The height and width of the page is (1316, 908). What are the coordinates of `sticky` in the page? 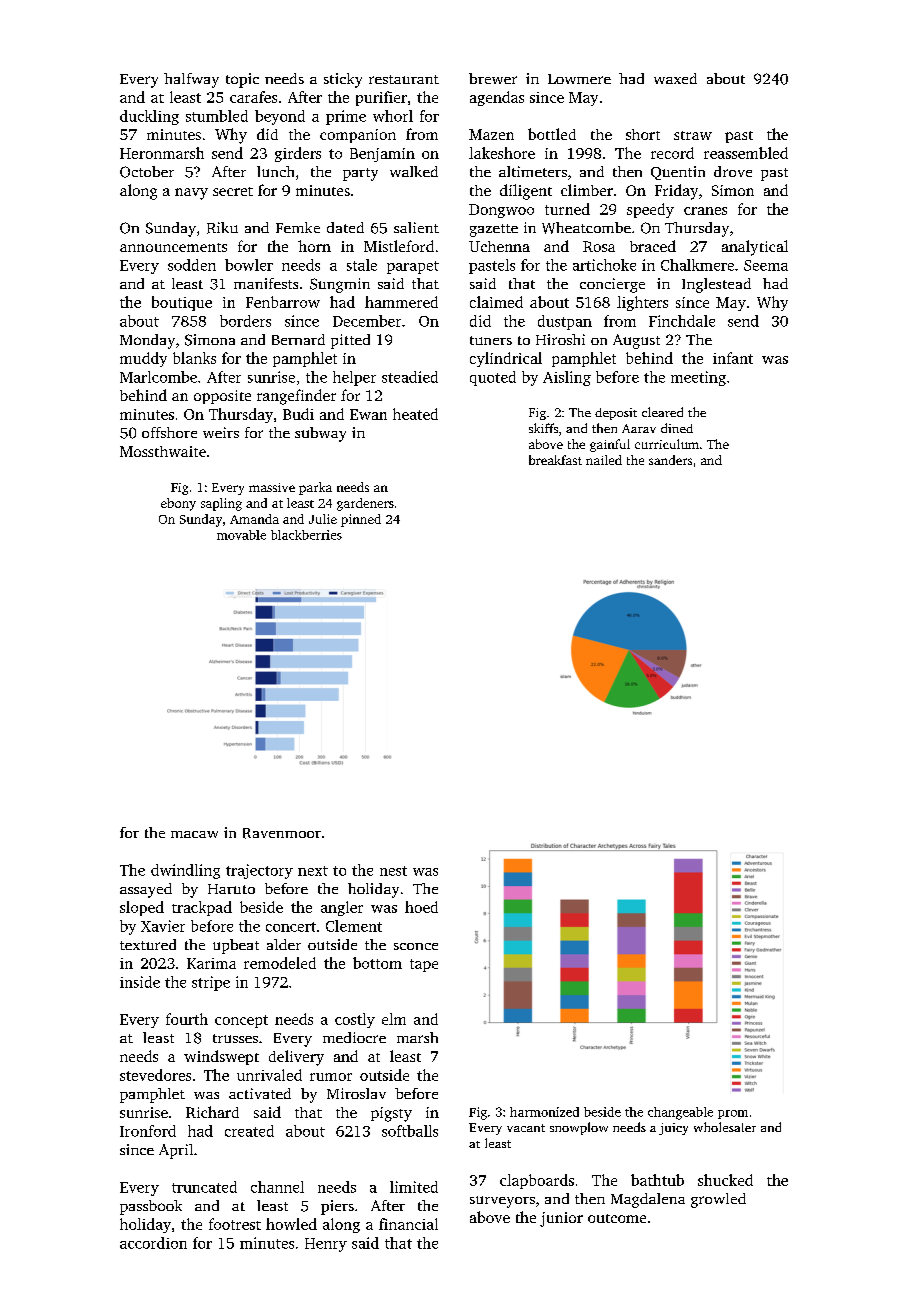 It's located at (343, 80).
